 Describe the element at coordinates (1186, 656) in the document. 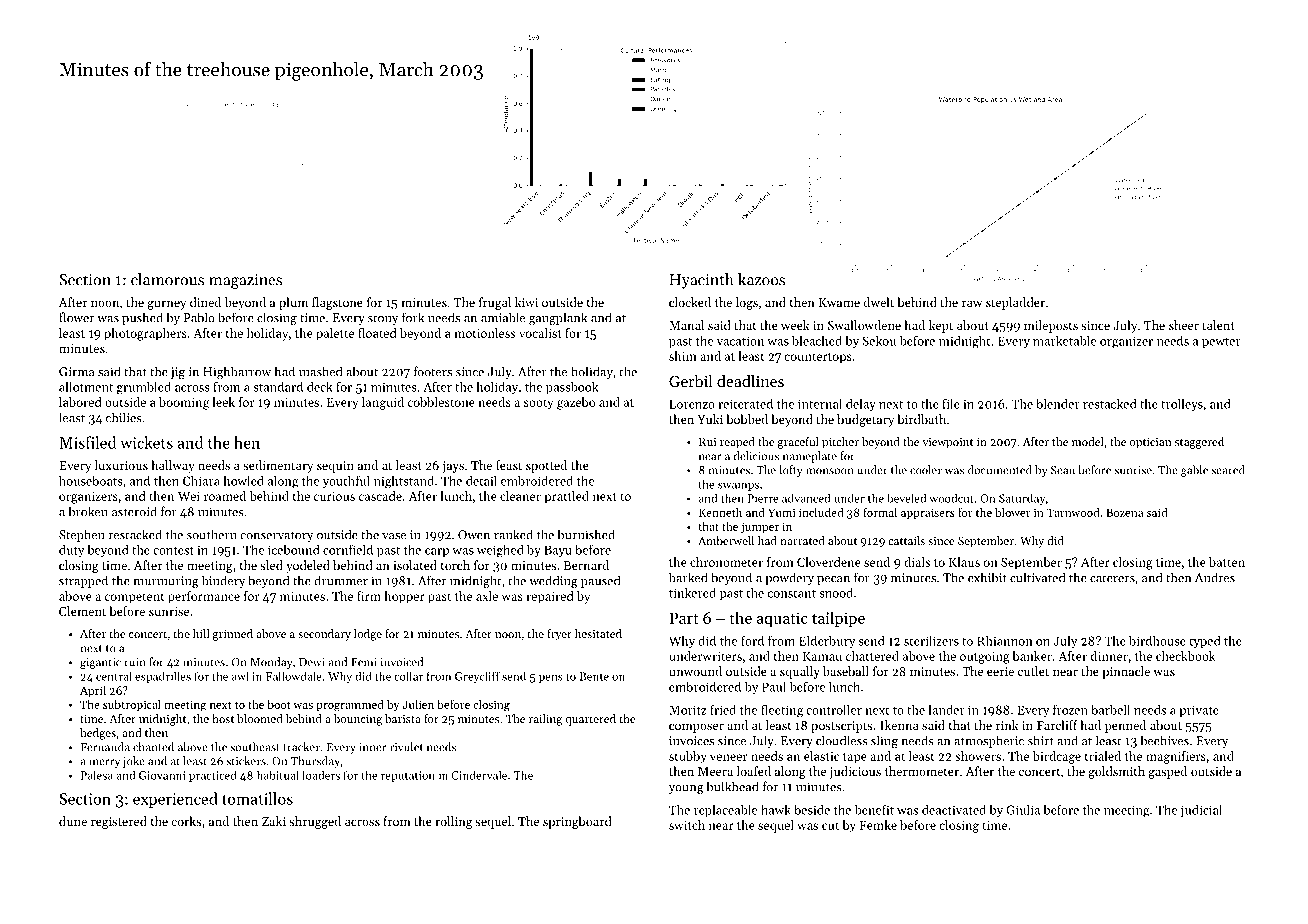

I see `checkbook` at that location.
